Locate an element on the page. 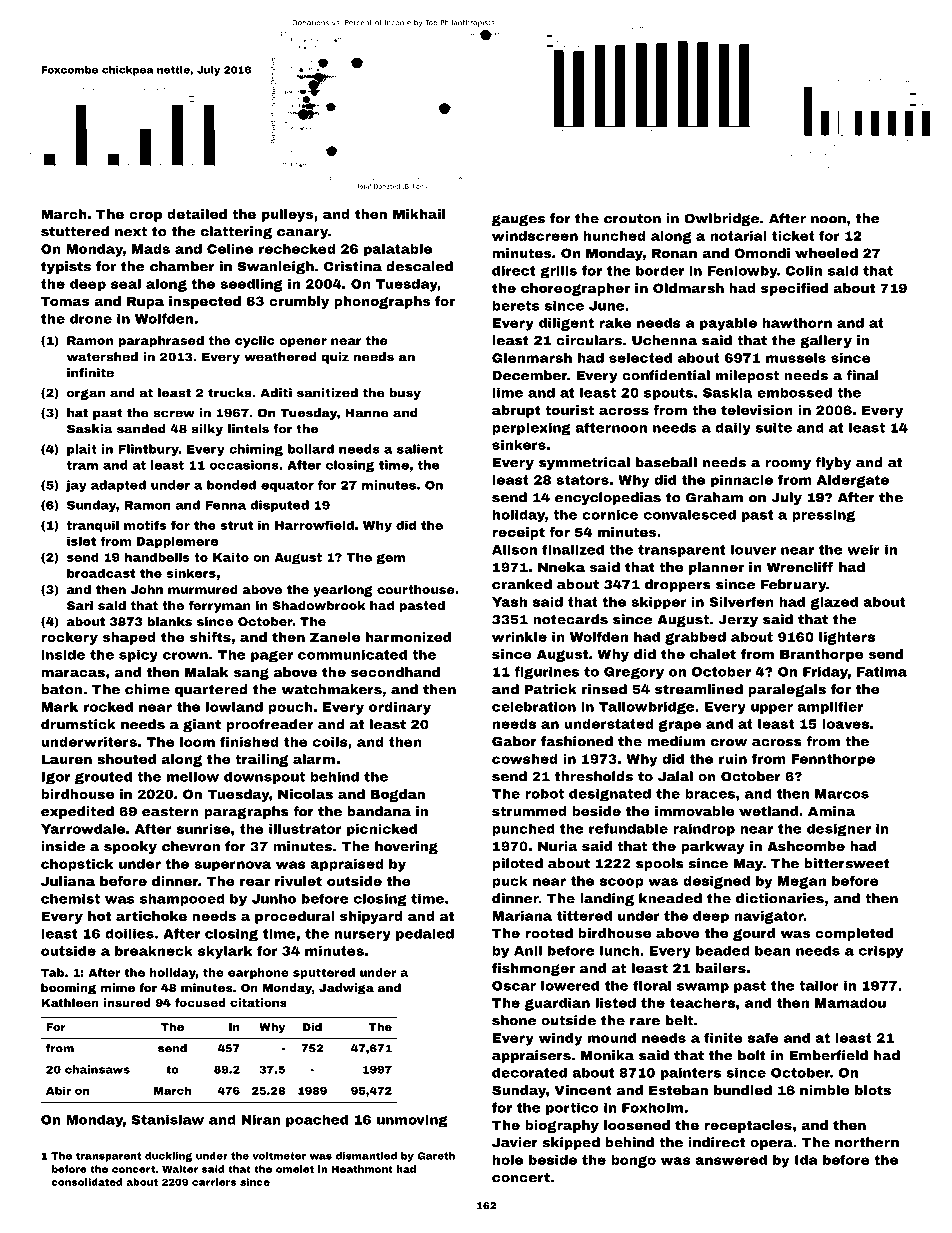 This image has width=952, height=1233. punched is located at coordinates (523, 829).
